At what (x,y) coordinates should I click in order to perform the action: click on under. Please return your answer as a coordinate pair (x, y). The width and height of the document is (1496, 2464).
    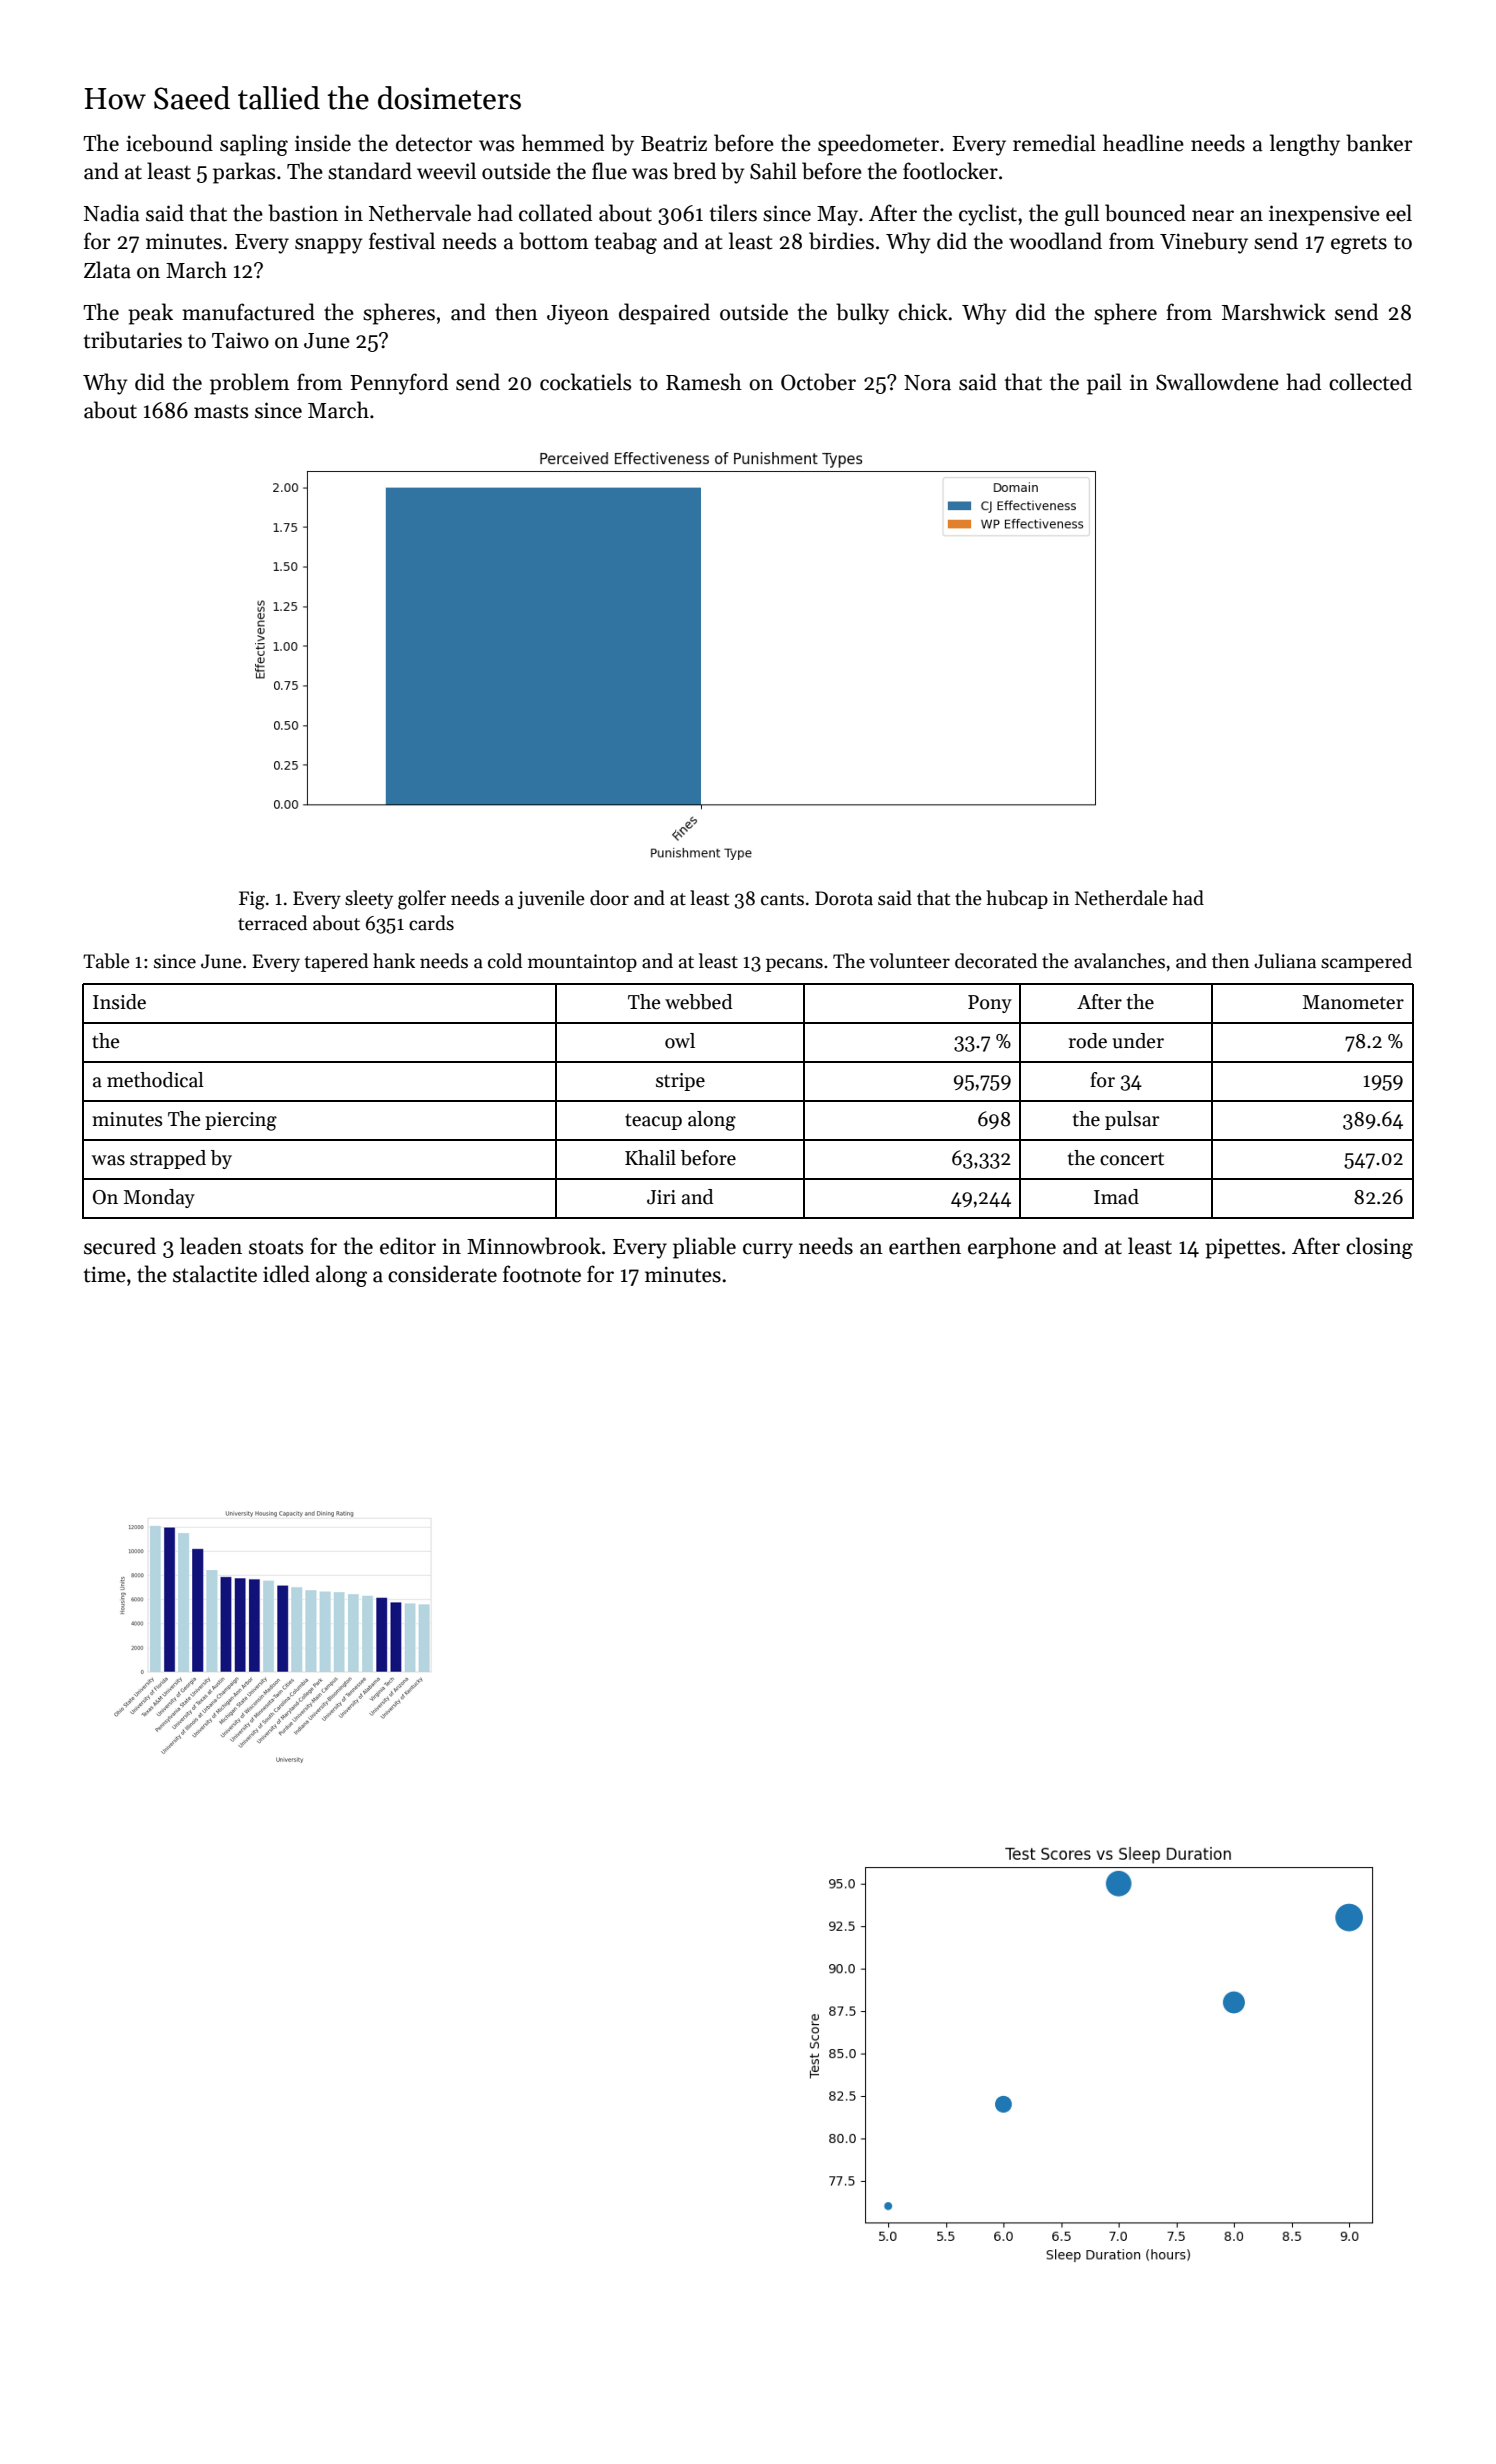
    Looking at the image, I should click on (1138, 1041).
